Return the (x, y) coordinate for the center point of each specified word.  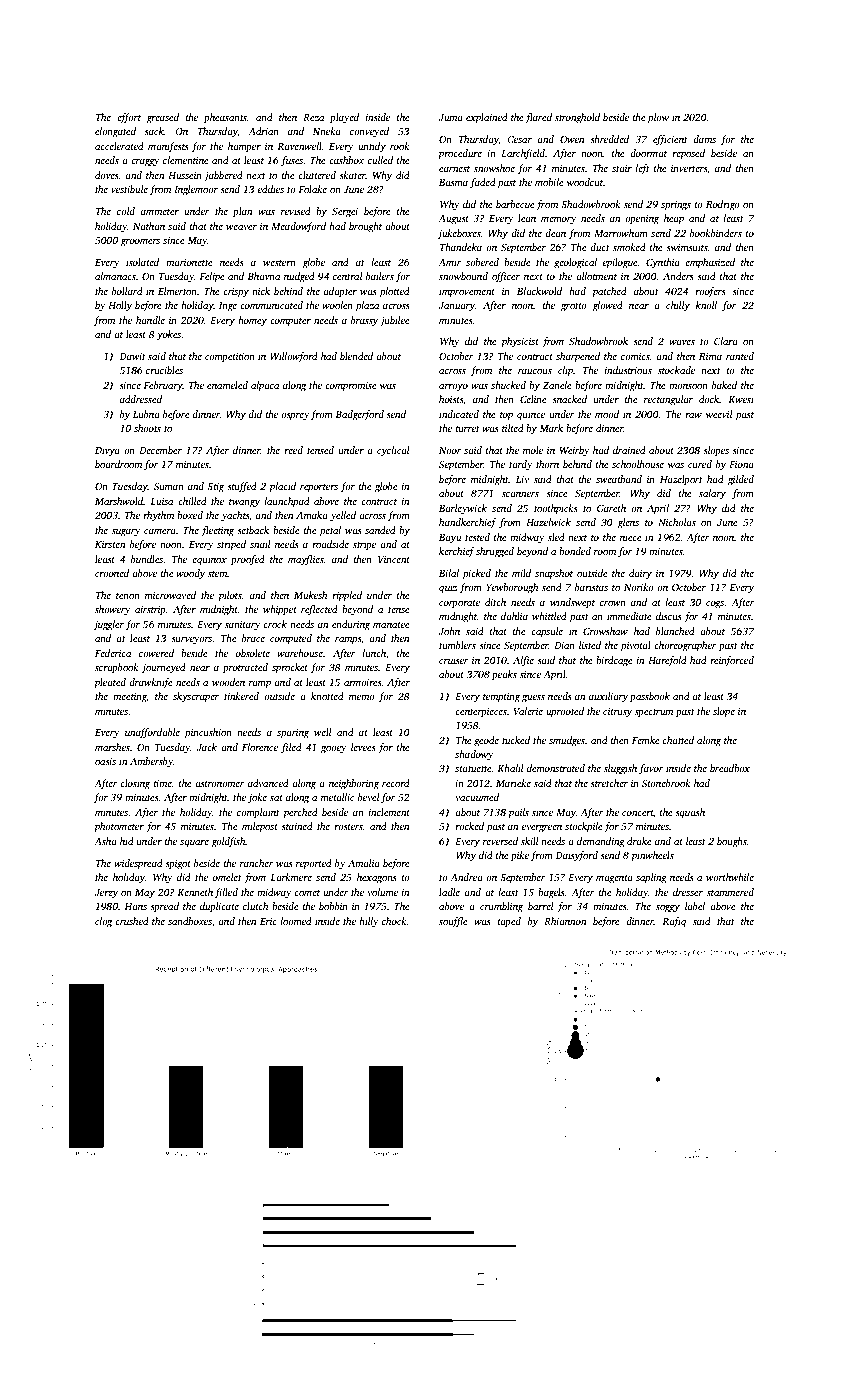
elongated (115, 132)
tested (477, 537)
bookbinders (716, 233)
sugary (126, 533)
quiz (448, 589)
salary (712, 494)
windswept (572, 603)
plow (658, 118)
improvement (467, 293)
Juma (451, 117)
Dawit (133, 356)
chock (394, 921)
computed (291, 639)
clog (103, 922)
